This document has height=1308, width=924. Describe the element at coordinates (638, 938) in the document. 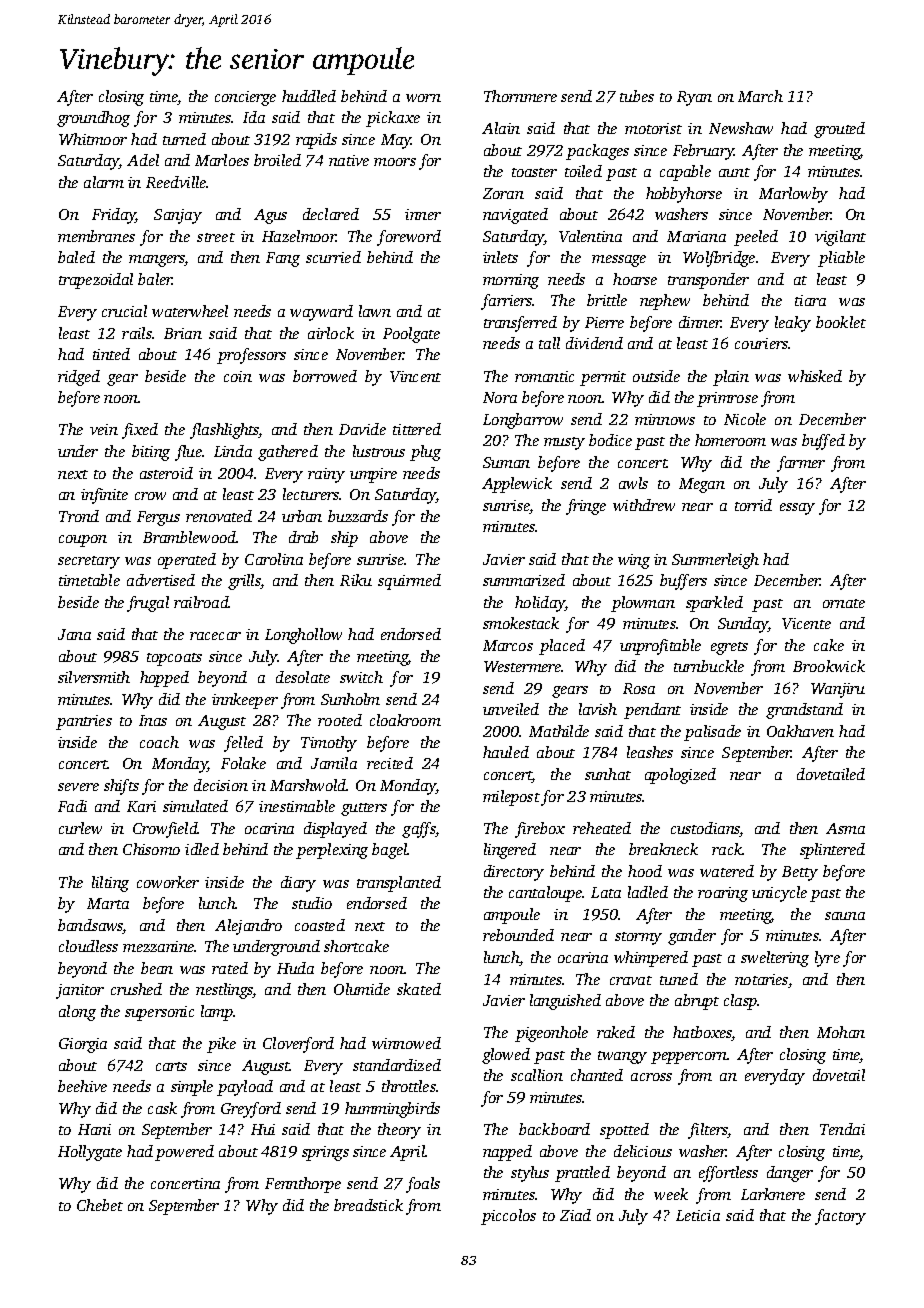

I see `stormy` at that location.
